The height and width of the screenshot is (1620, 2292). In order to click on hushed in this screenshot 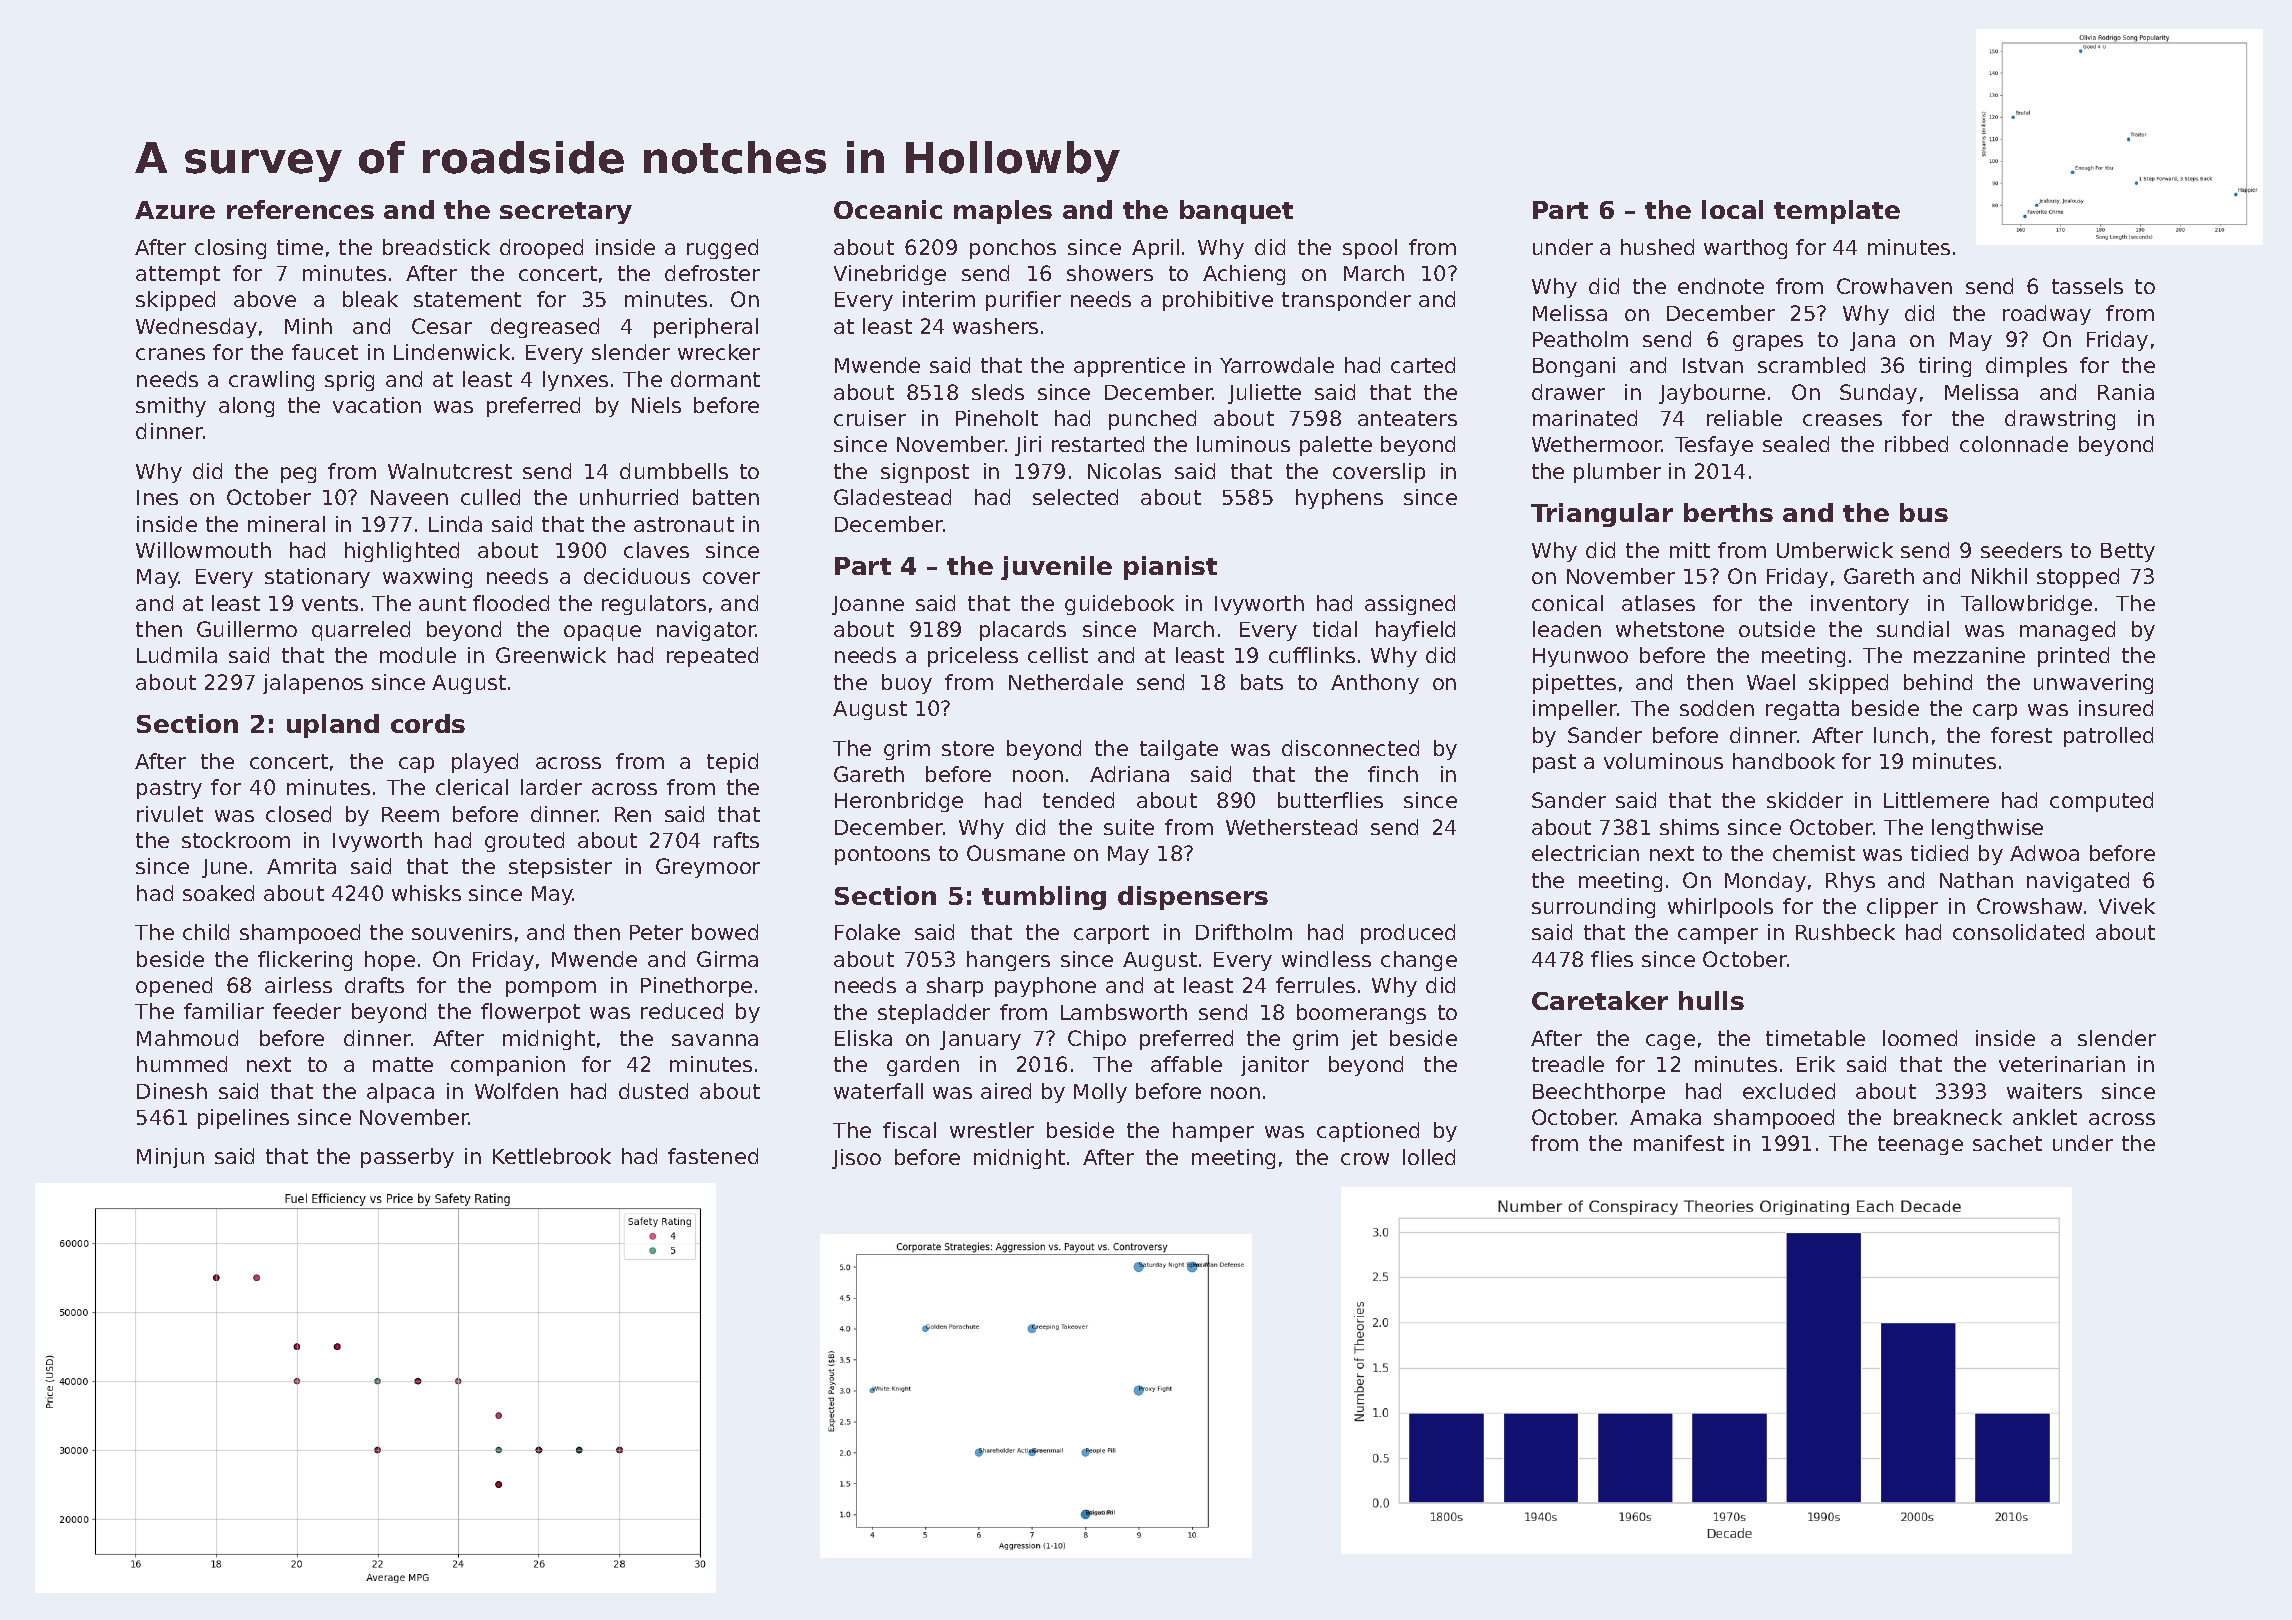, I will do `click(1657, 247)`.
